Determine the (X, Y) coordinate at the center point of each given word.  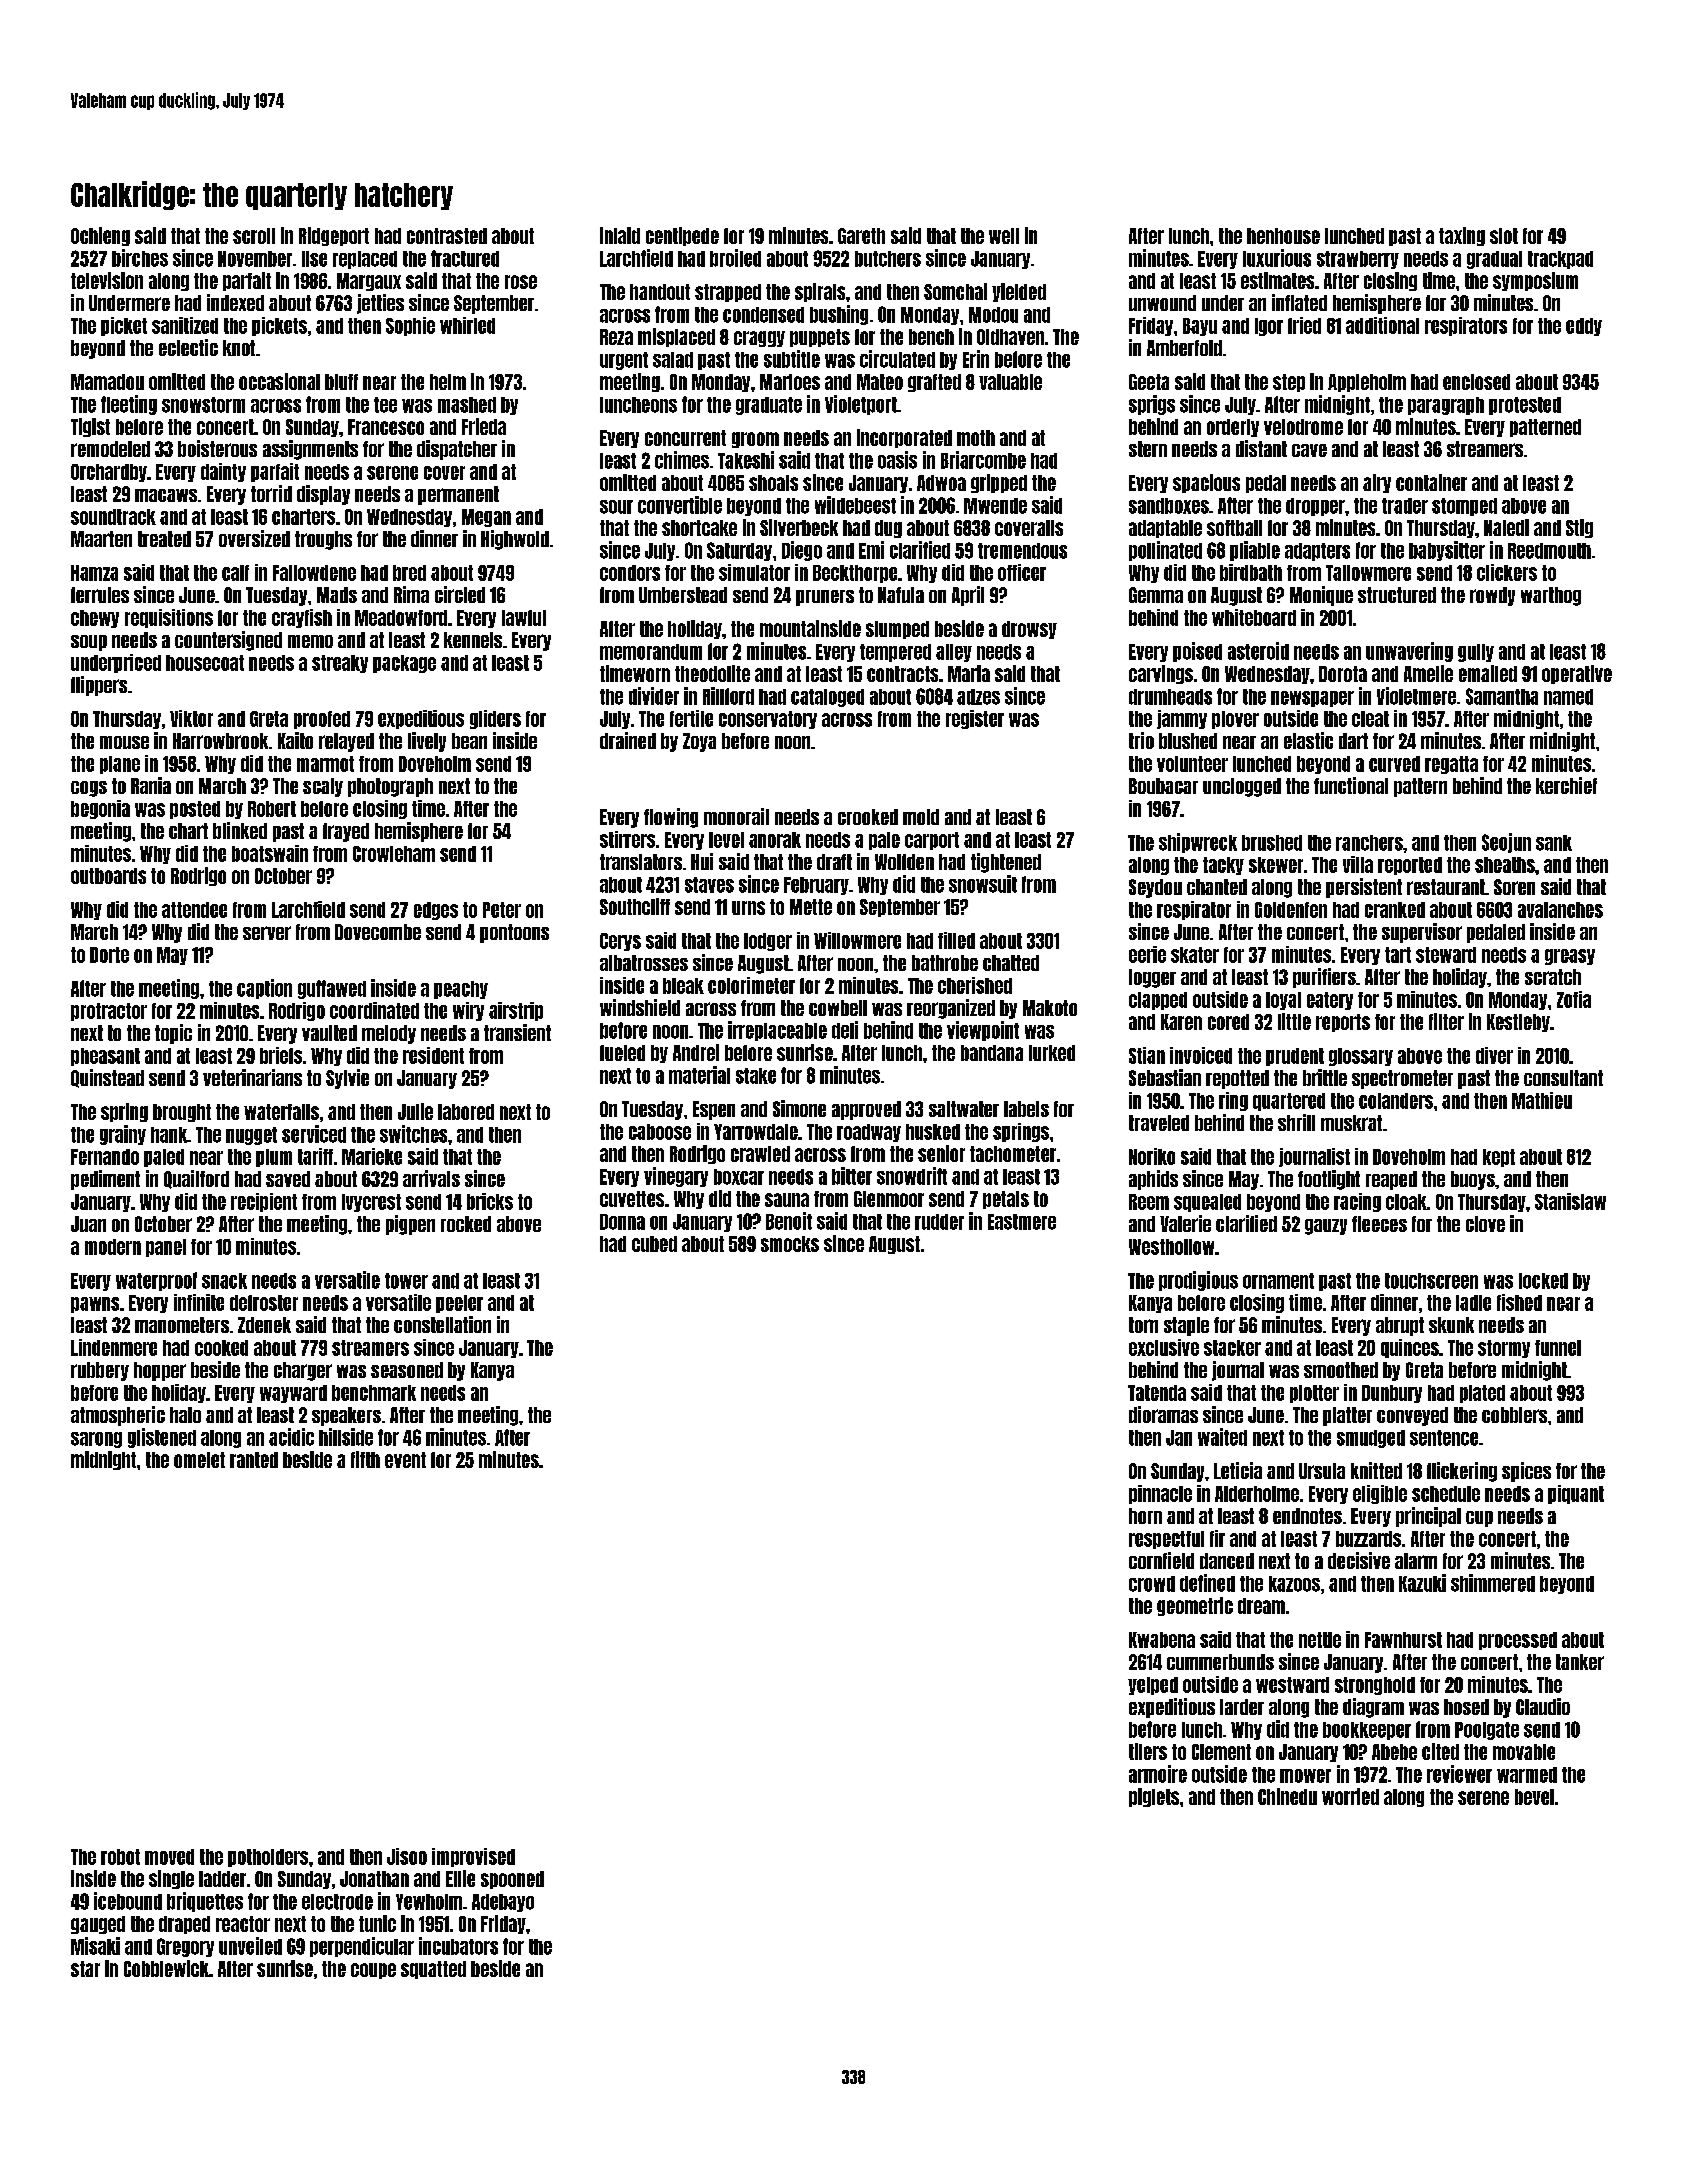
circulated (897, 359)
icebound (128, 1901)
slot (1504, 236)
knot (239, 348)
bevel (1534, 1797)
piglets (1154, 1797)
